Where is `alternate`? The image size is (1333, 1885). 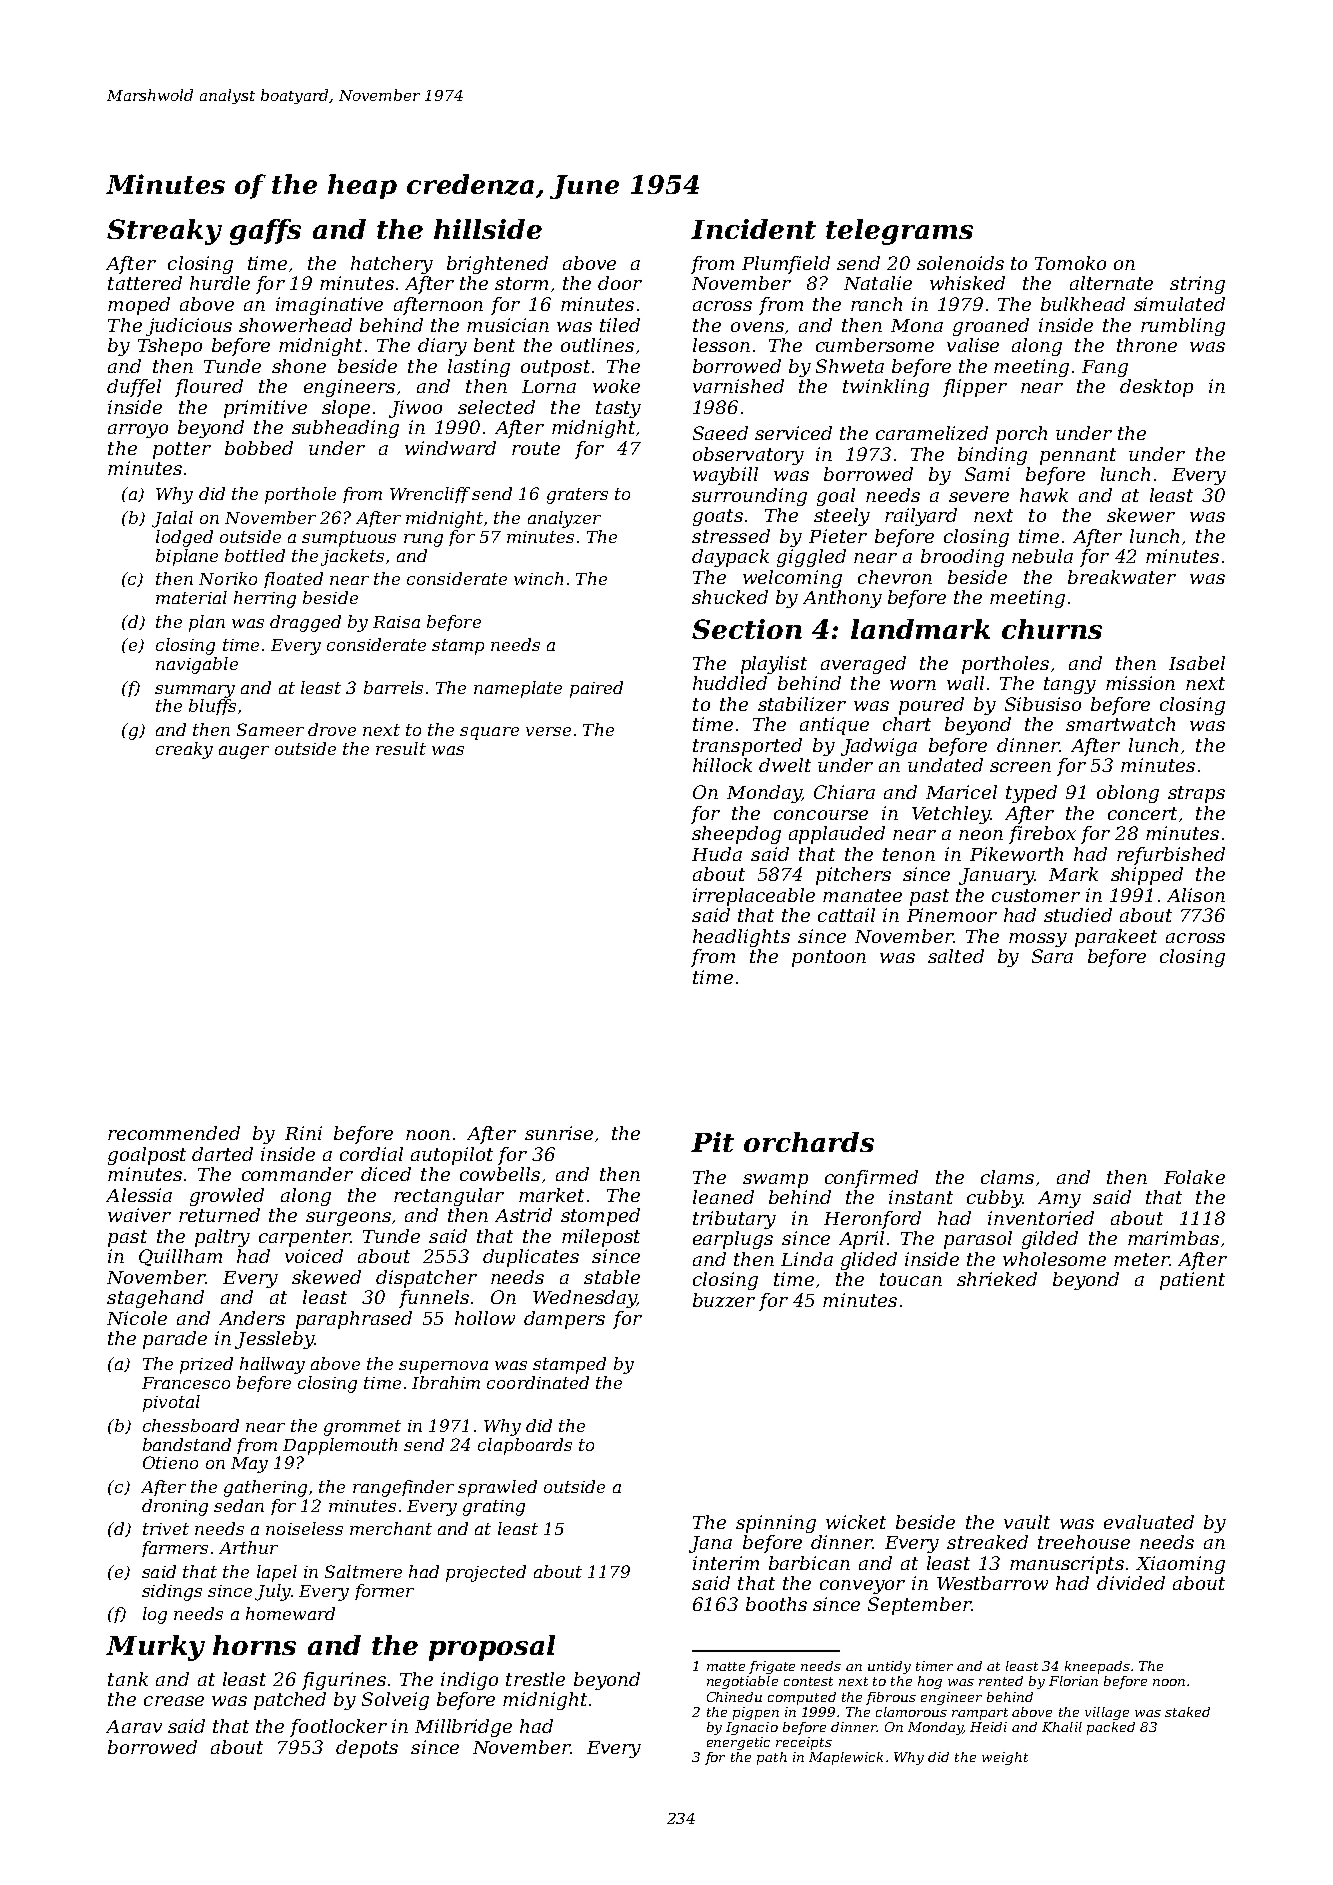 alternate is located at coordinates (1111, 283).
